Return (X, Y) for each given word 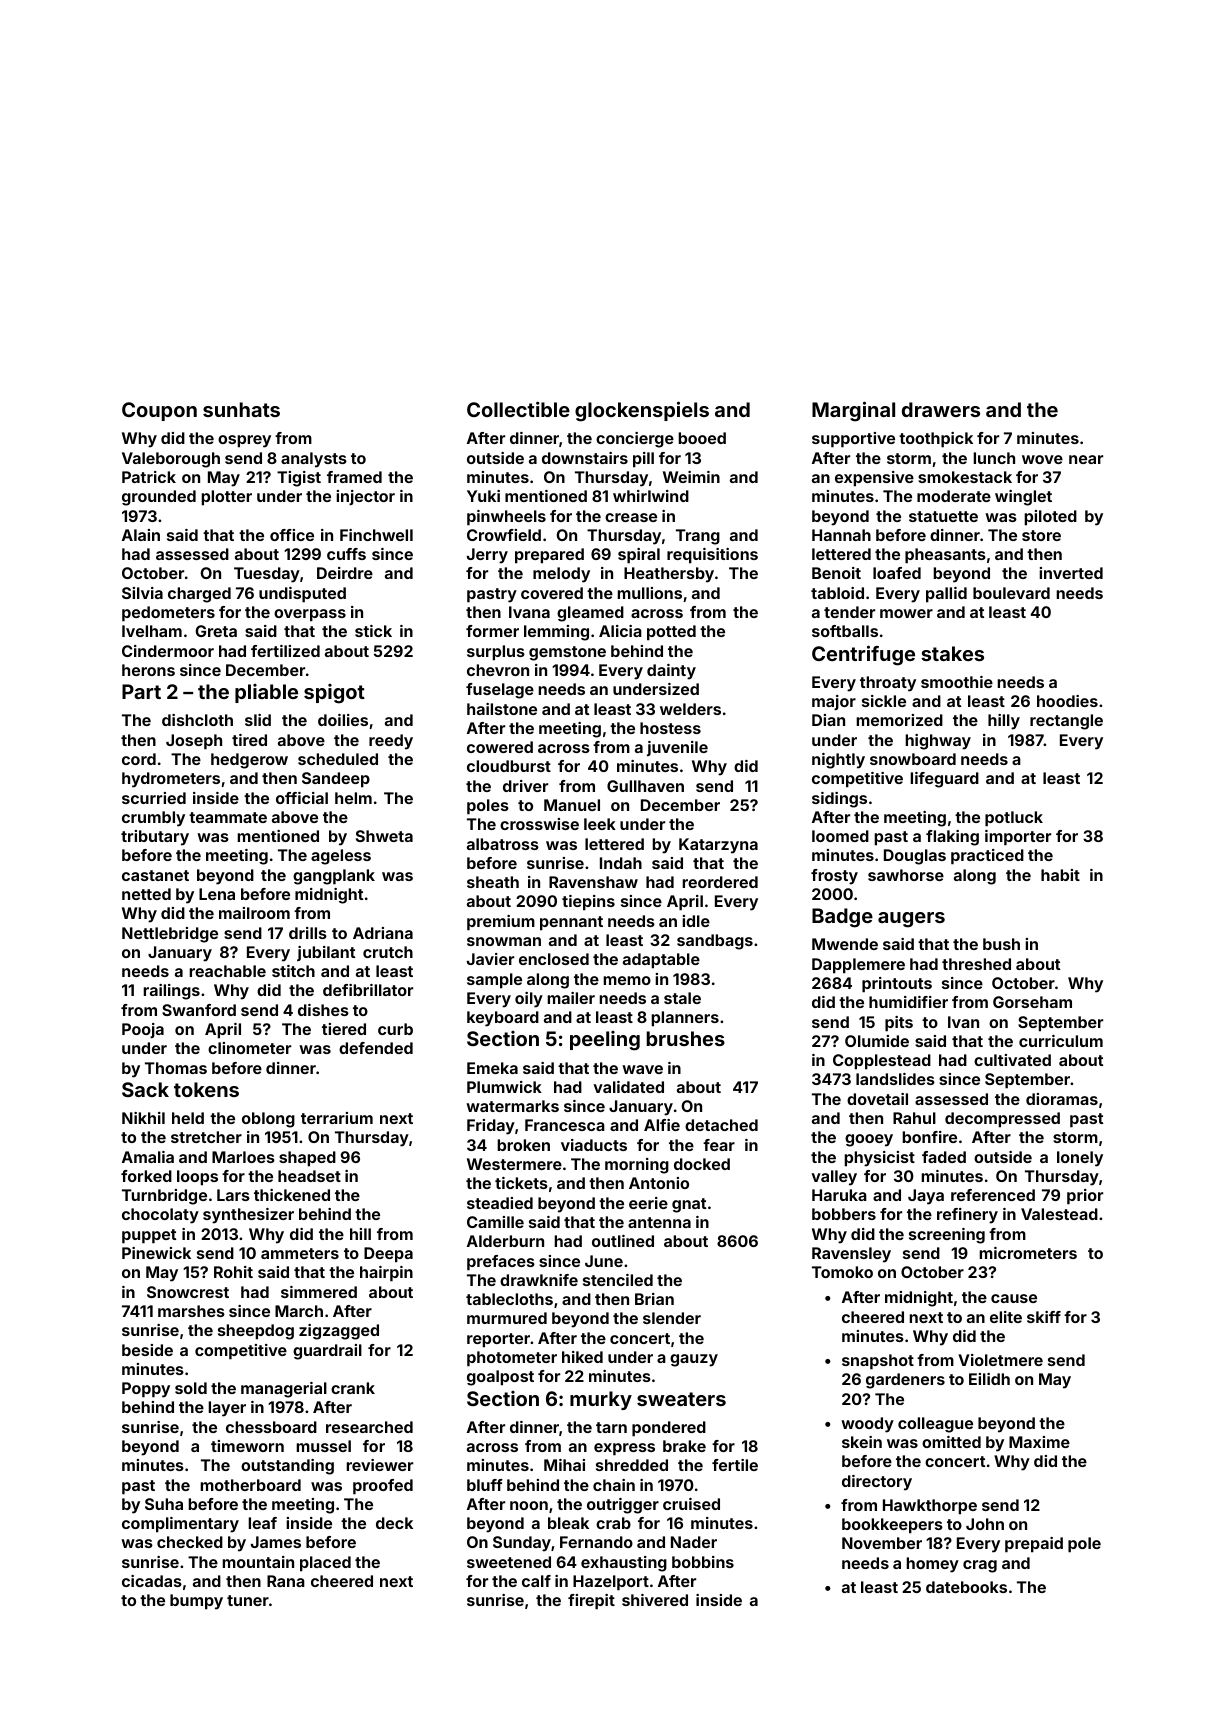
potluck (1014, 819)
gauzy (694, 1360)
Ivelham (152, 631)
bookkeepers (892, 1526)
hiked (582, 1357)
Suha (164, 1504)
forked (146, 1176)
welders (690, 709)
